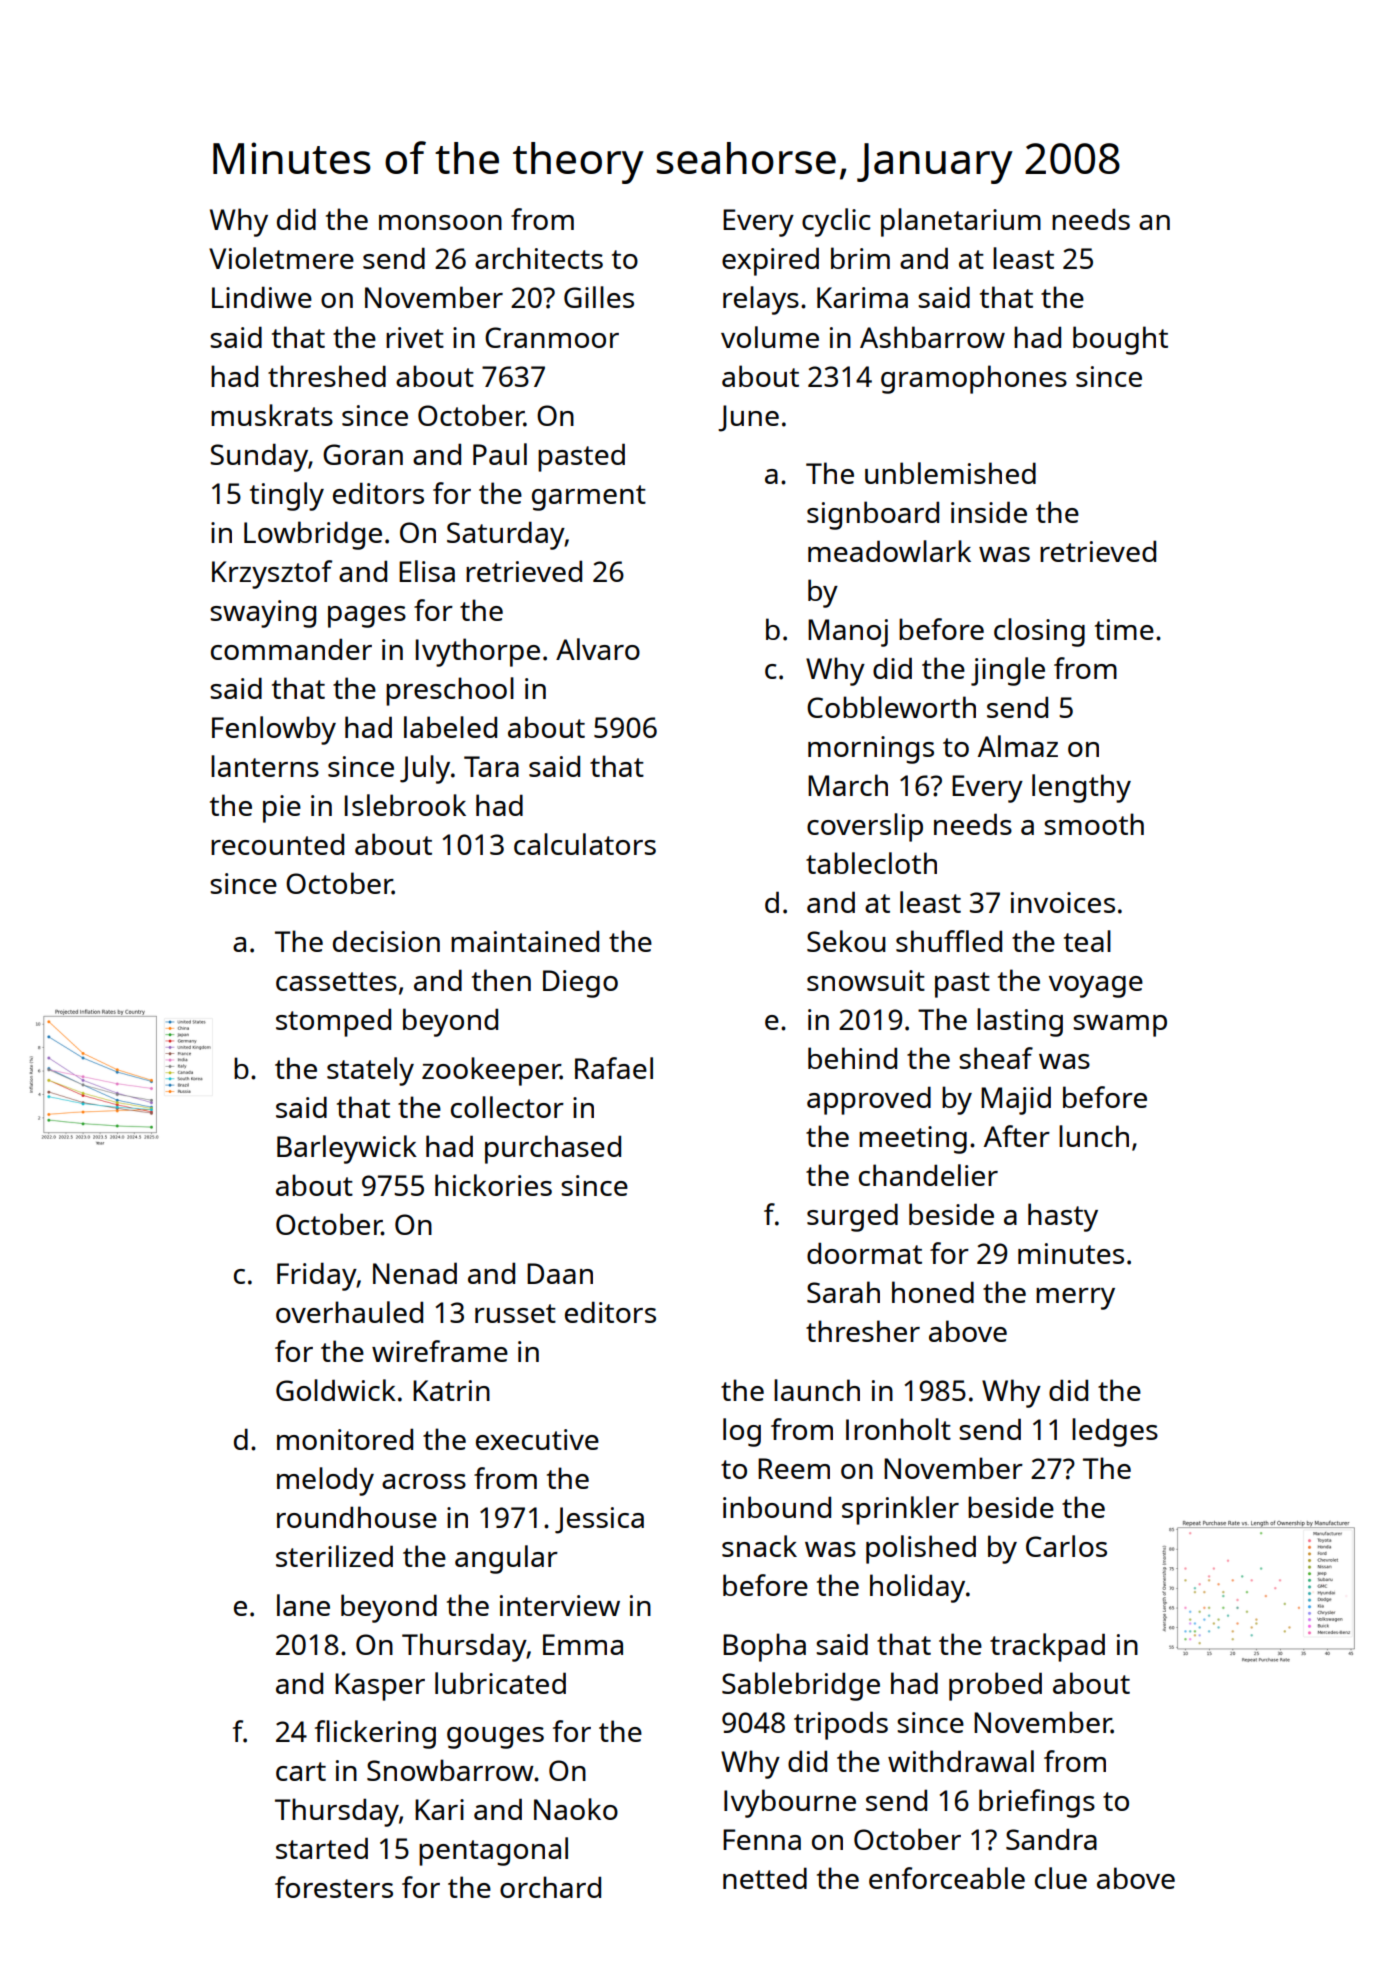 This screenshot has width=1386, height=1969. Describe the element at coordinates (1094, 824) in the screenshot. I see `smooth` at that location.
